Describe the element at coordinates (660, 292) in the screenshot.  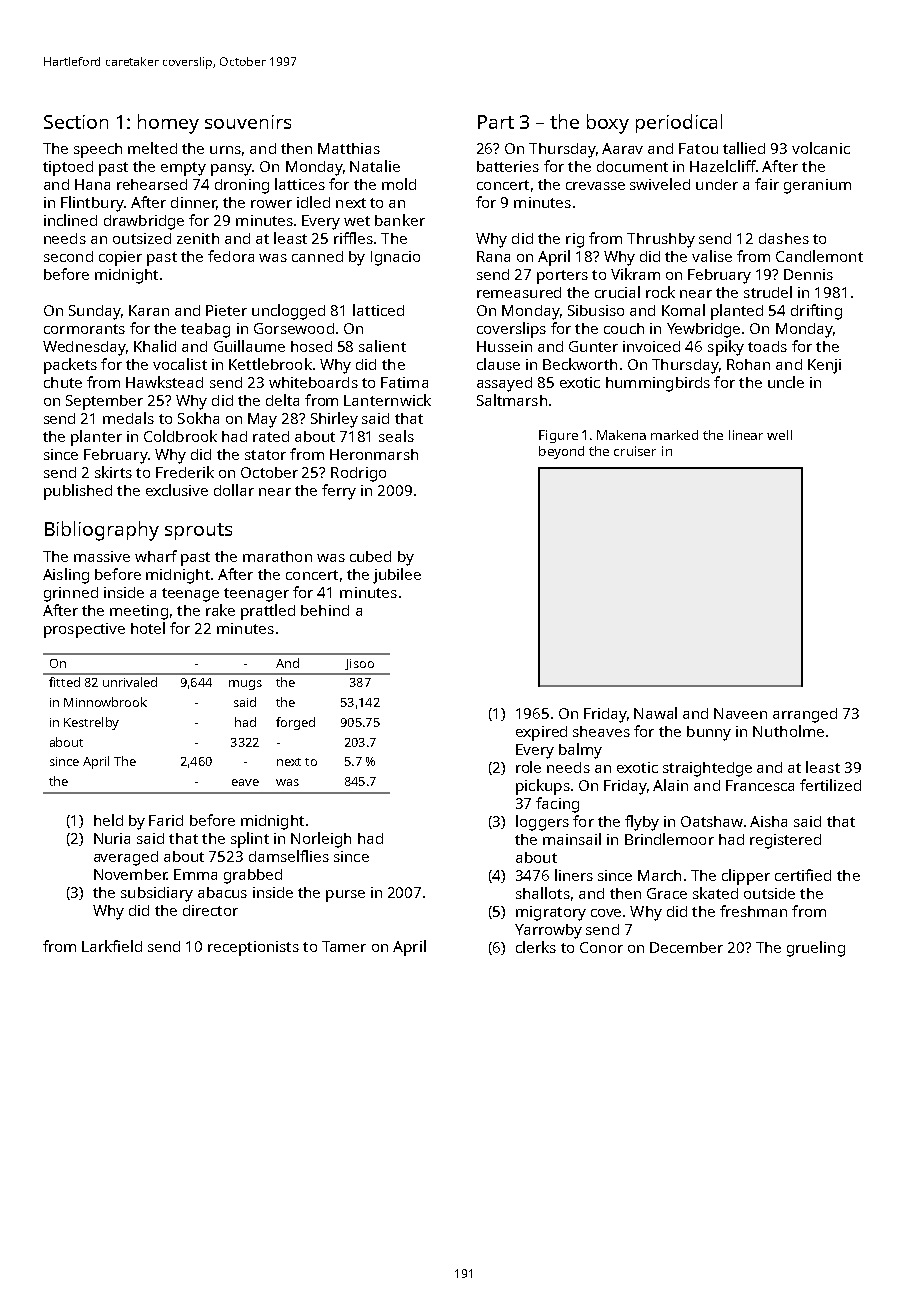
I see `rock` at that location.
